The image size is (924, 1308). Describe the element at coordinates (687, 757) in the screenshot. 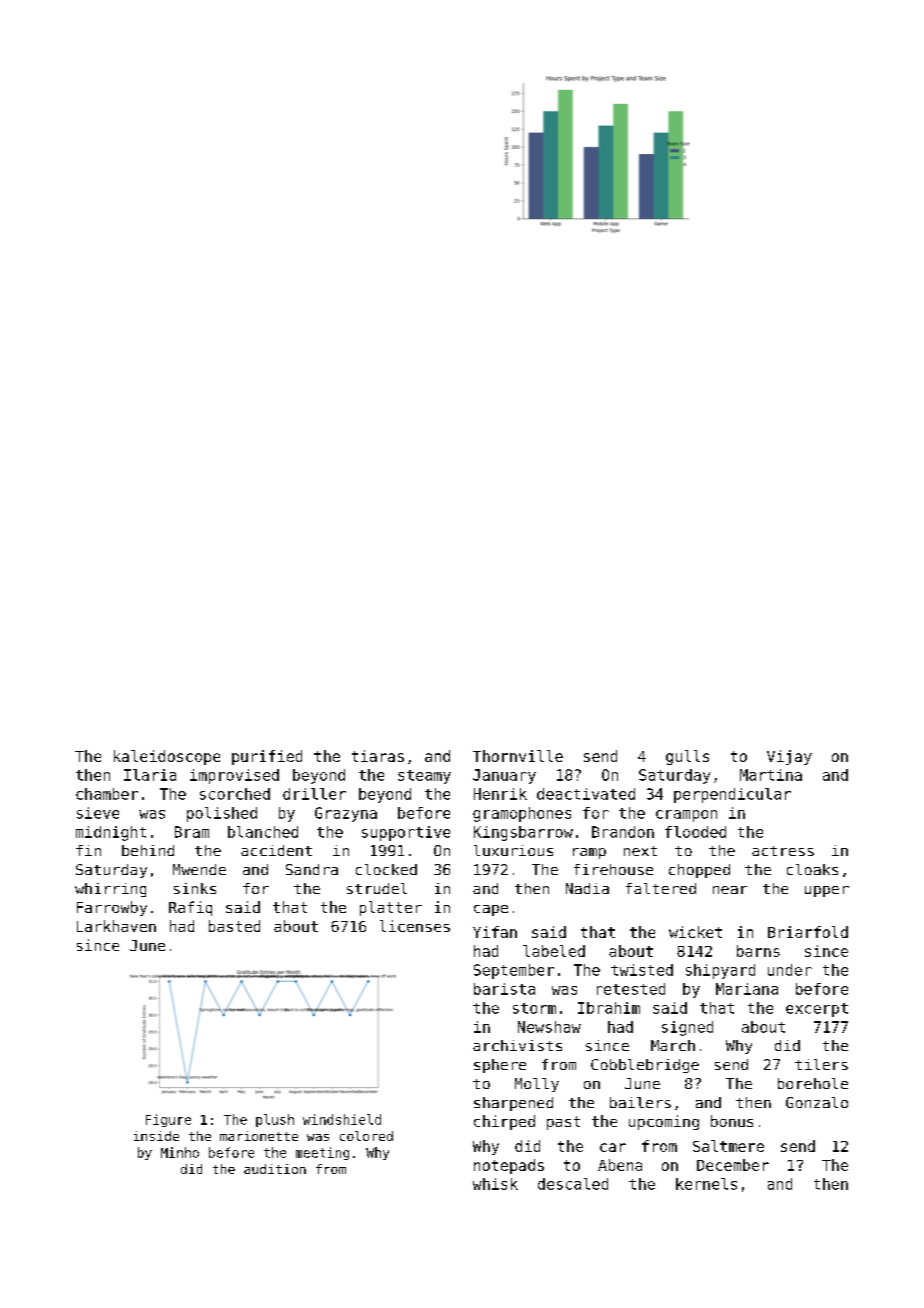

I see `gulls` at that location.
